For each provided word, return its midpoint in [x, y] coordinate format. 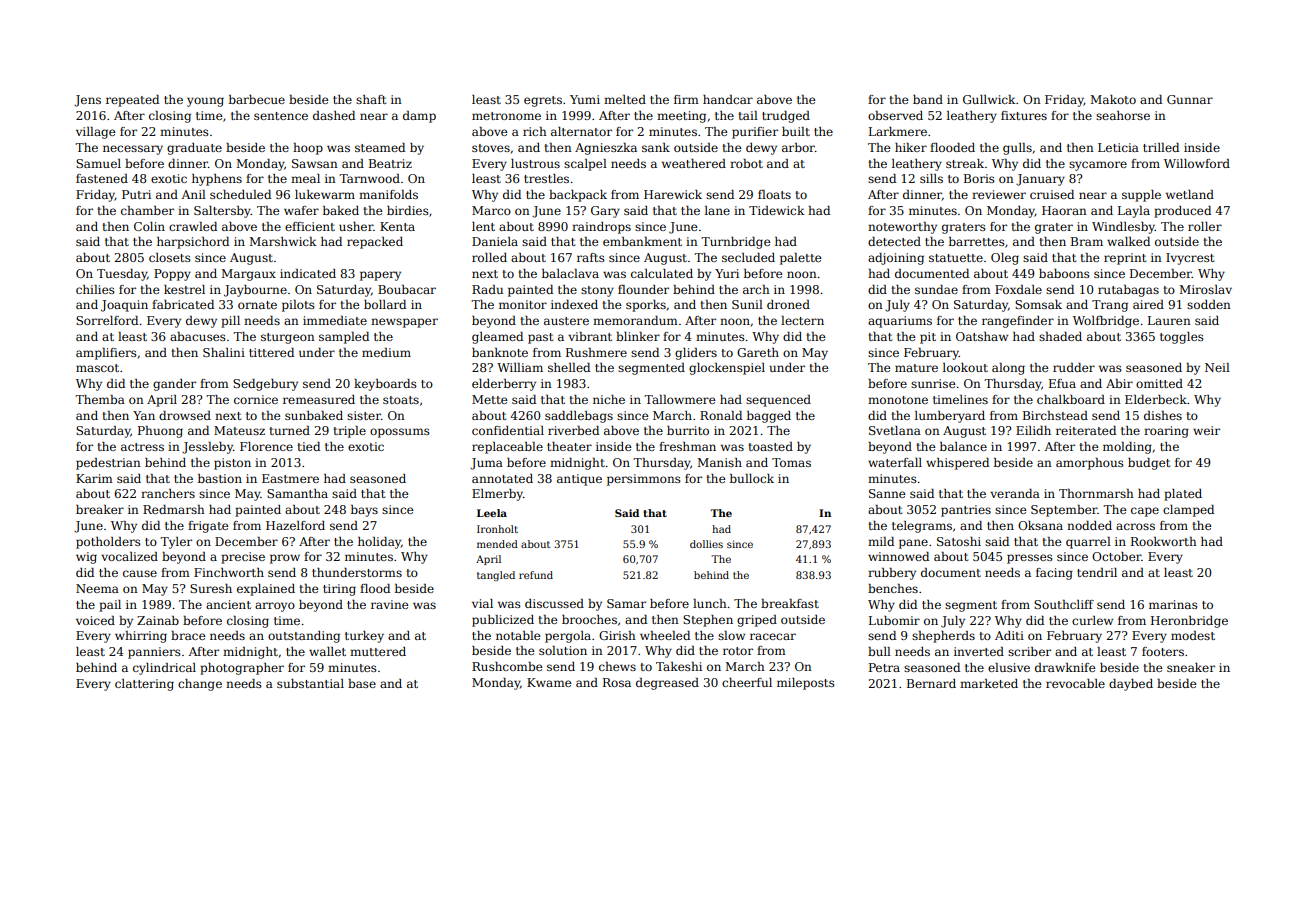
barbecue [257, 99]
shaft [371, 99]
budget [1149, 464]
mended [497, 544]
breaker [100, 509]
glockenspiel [727, 369]
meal [305, 178]
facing [1054, 574]
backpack [578, 196]
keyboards [385, 385]
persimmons [644, 480]
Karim [94, 478]
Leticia [1118, 147]
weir [1206, 430]
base [362, 683]
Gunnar [1190, 99]
